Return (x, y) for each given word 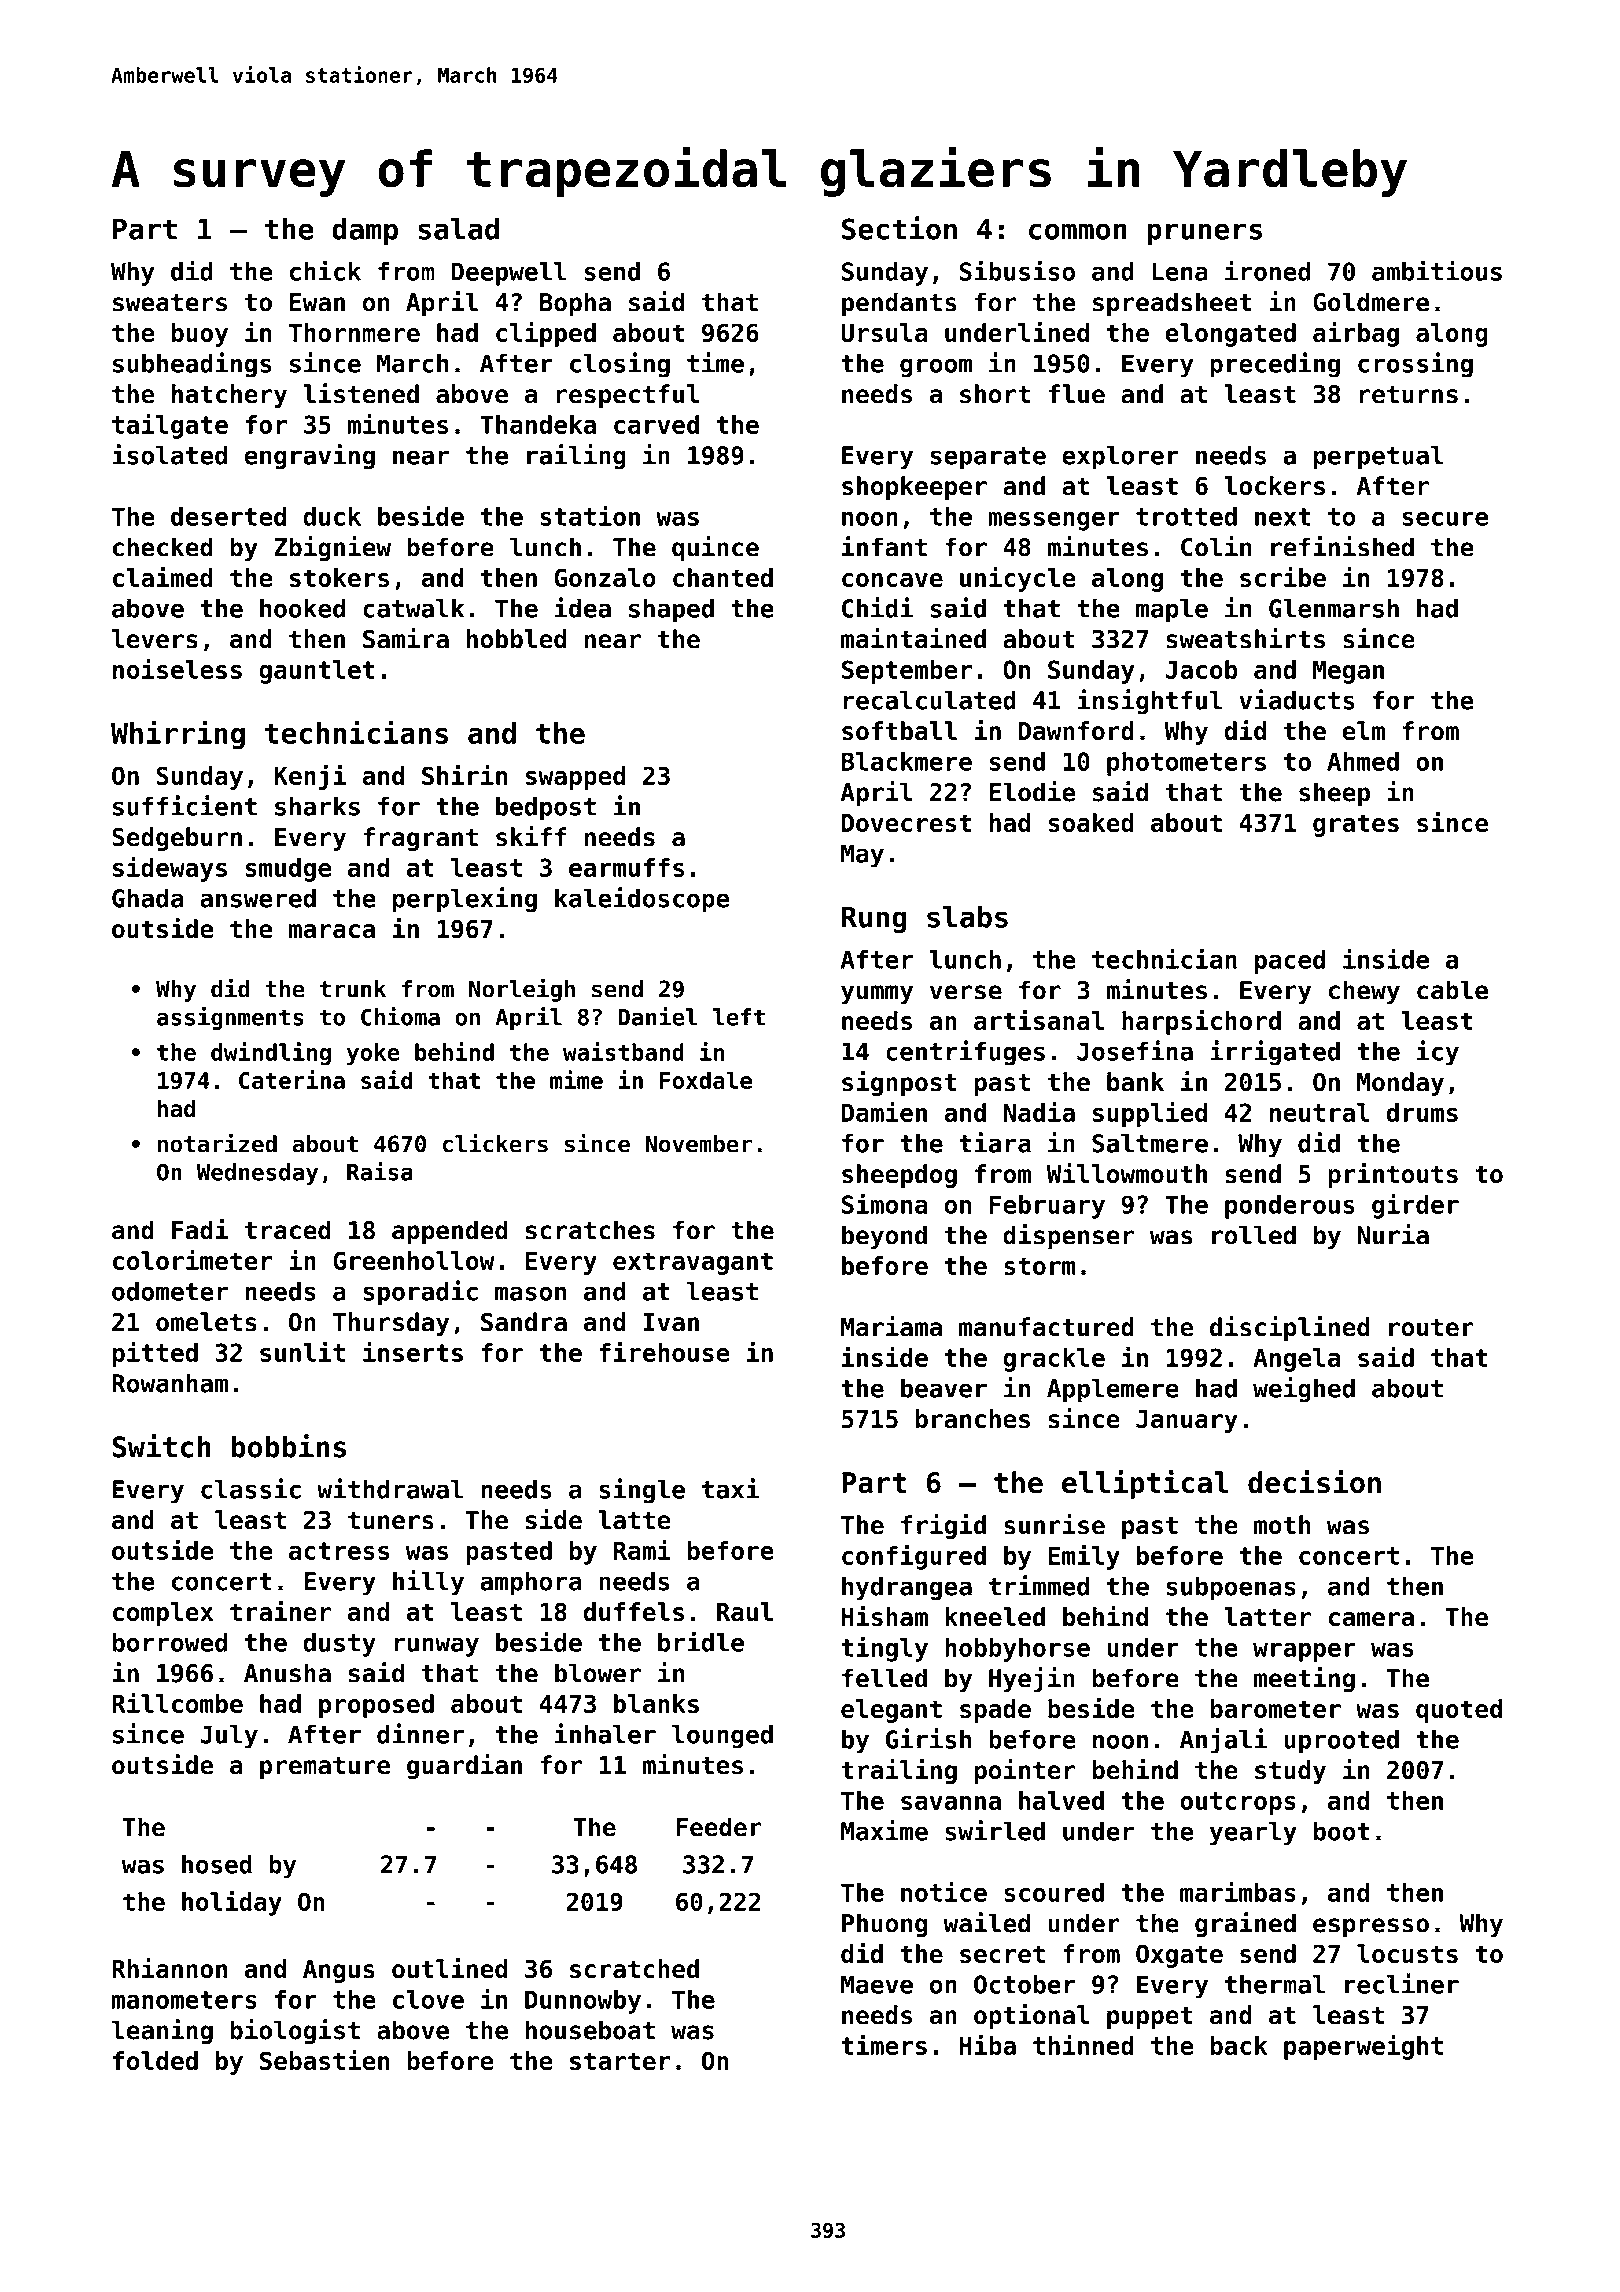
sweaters (170, 303)
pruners (1204, 234)
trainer (280, 1611)
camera (1371, 1619)
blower (598, 1673)
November (698, 1144)
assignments (230, 1018)
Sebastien (324, 2060)
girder (1415, 1206)
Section (899, 228)
